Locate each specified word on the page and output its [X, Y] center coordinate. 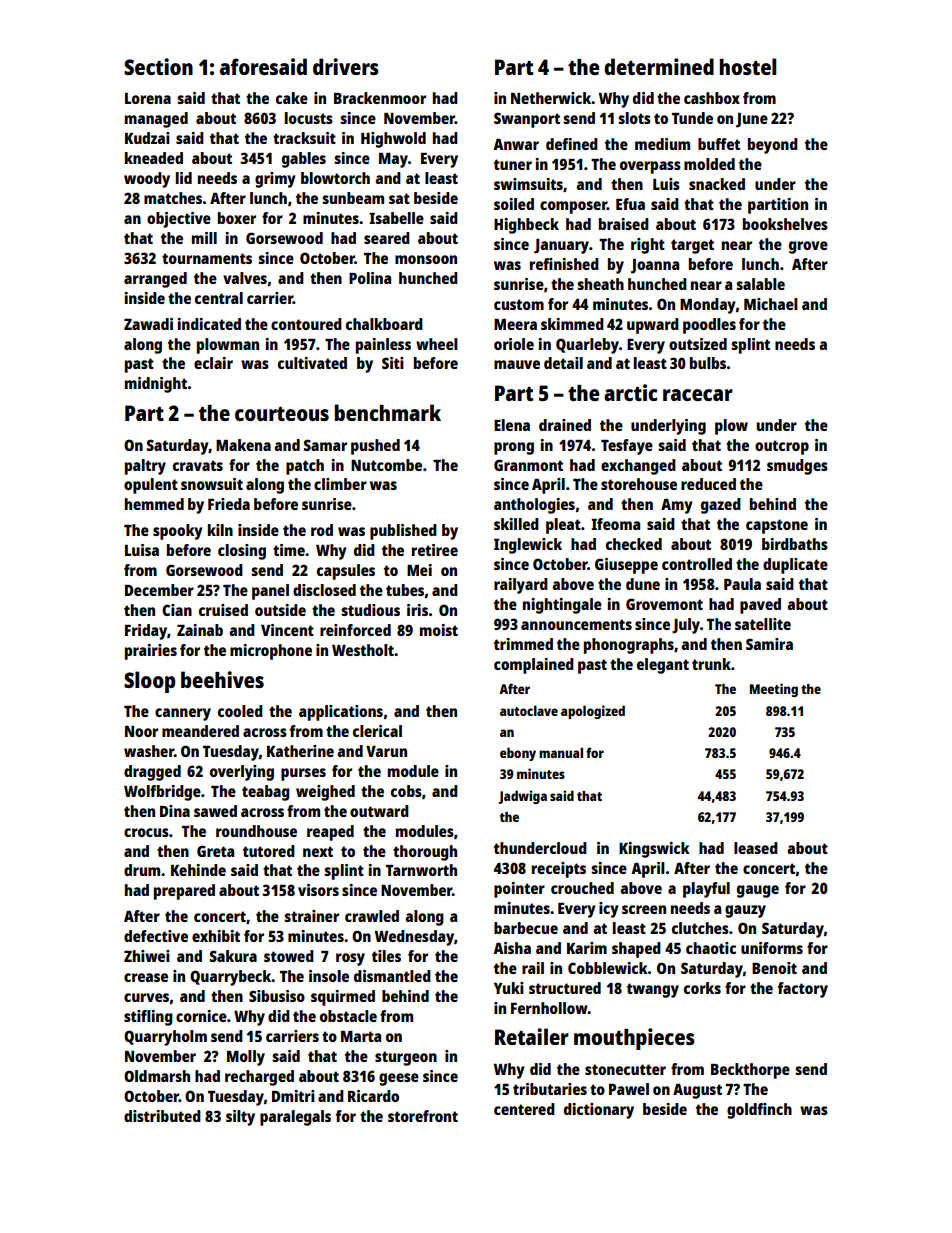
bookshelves [785, 224]
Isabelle [396, 218]
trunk [711, 664]
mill [204, 238]
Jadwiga [522, 797]
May [393, 160]
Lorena [148, 98]
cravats [198, 465]
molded [709, 164]
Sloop [149, 682]
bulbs [708, 363]
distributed [162, 1116]
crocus [146, 832]
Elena [512, 425]
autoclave [529, 710]
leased [756, 848]
